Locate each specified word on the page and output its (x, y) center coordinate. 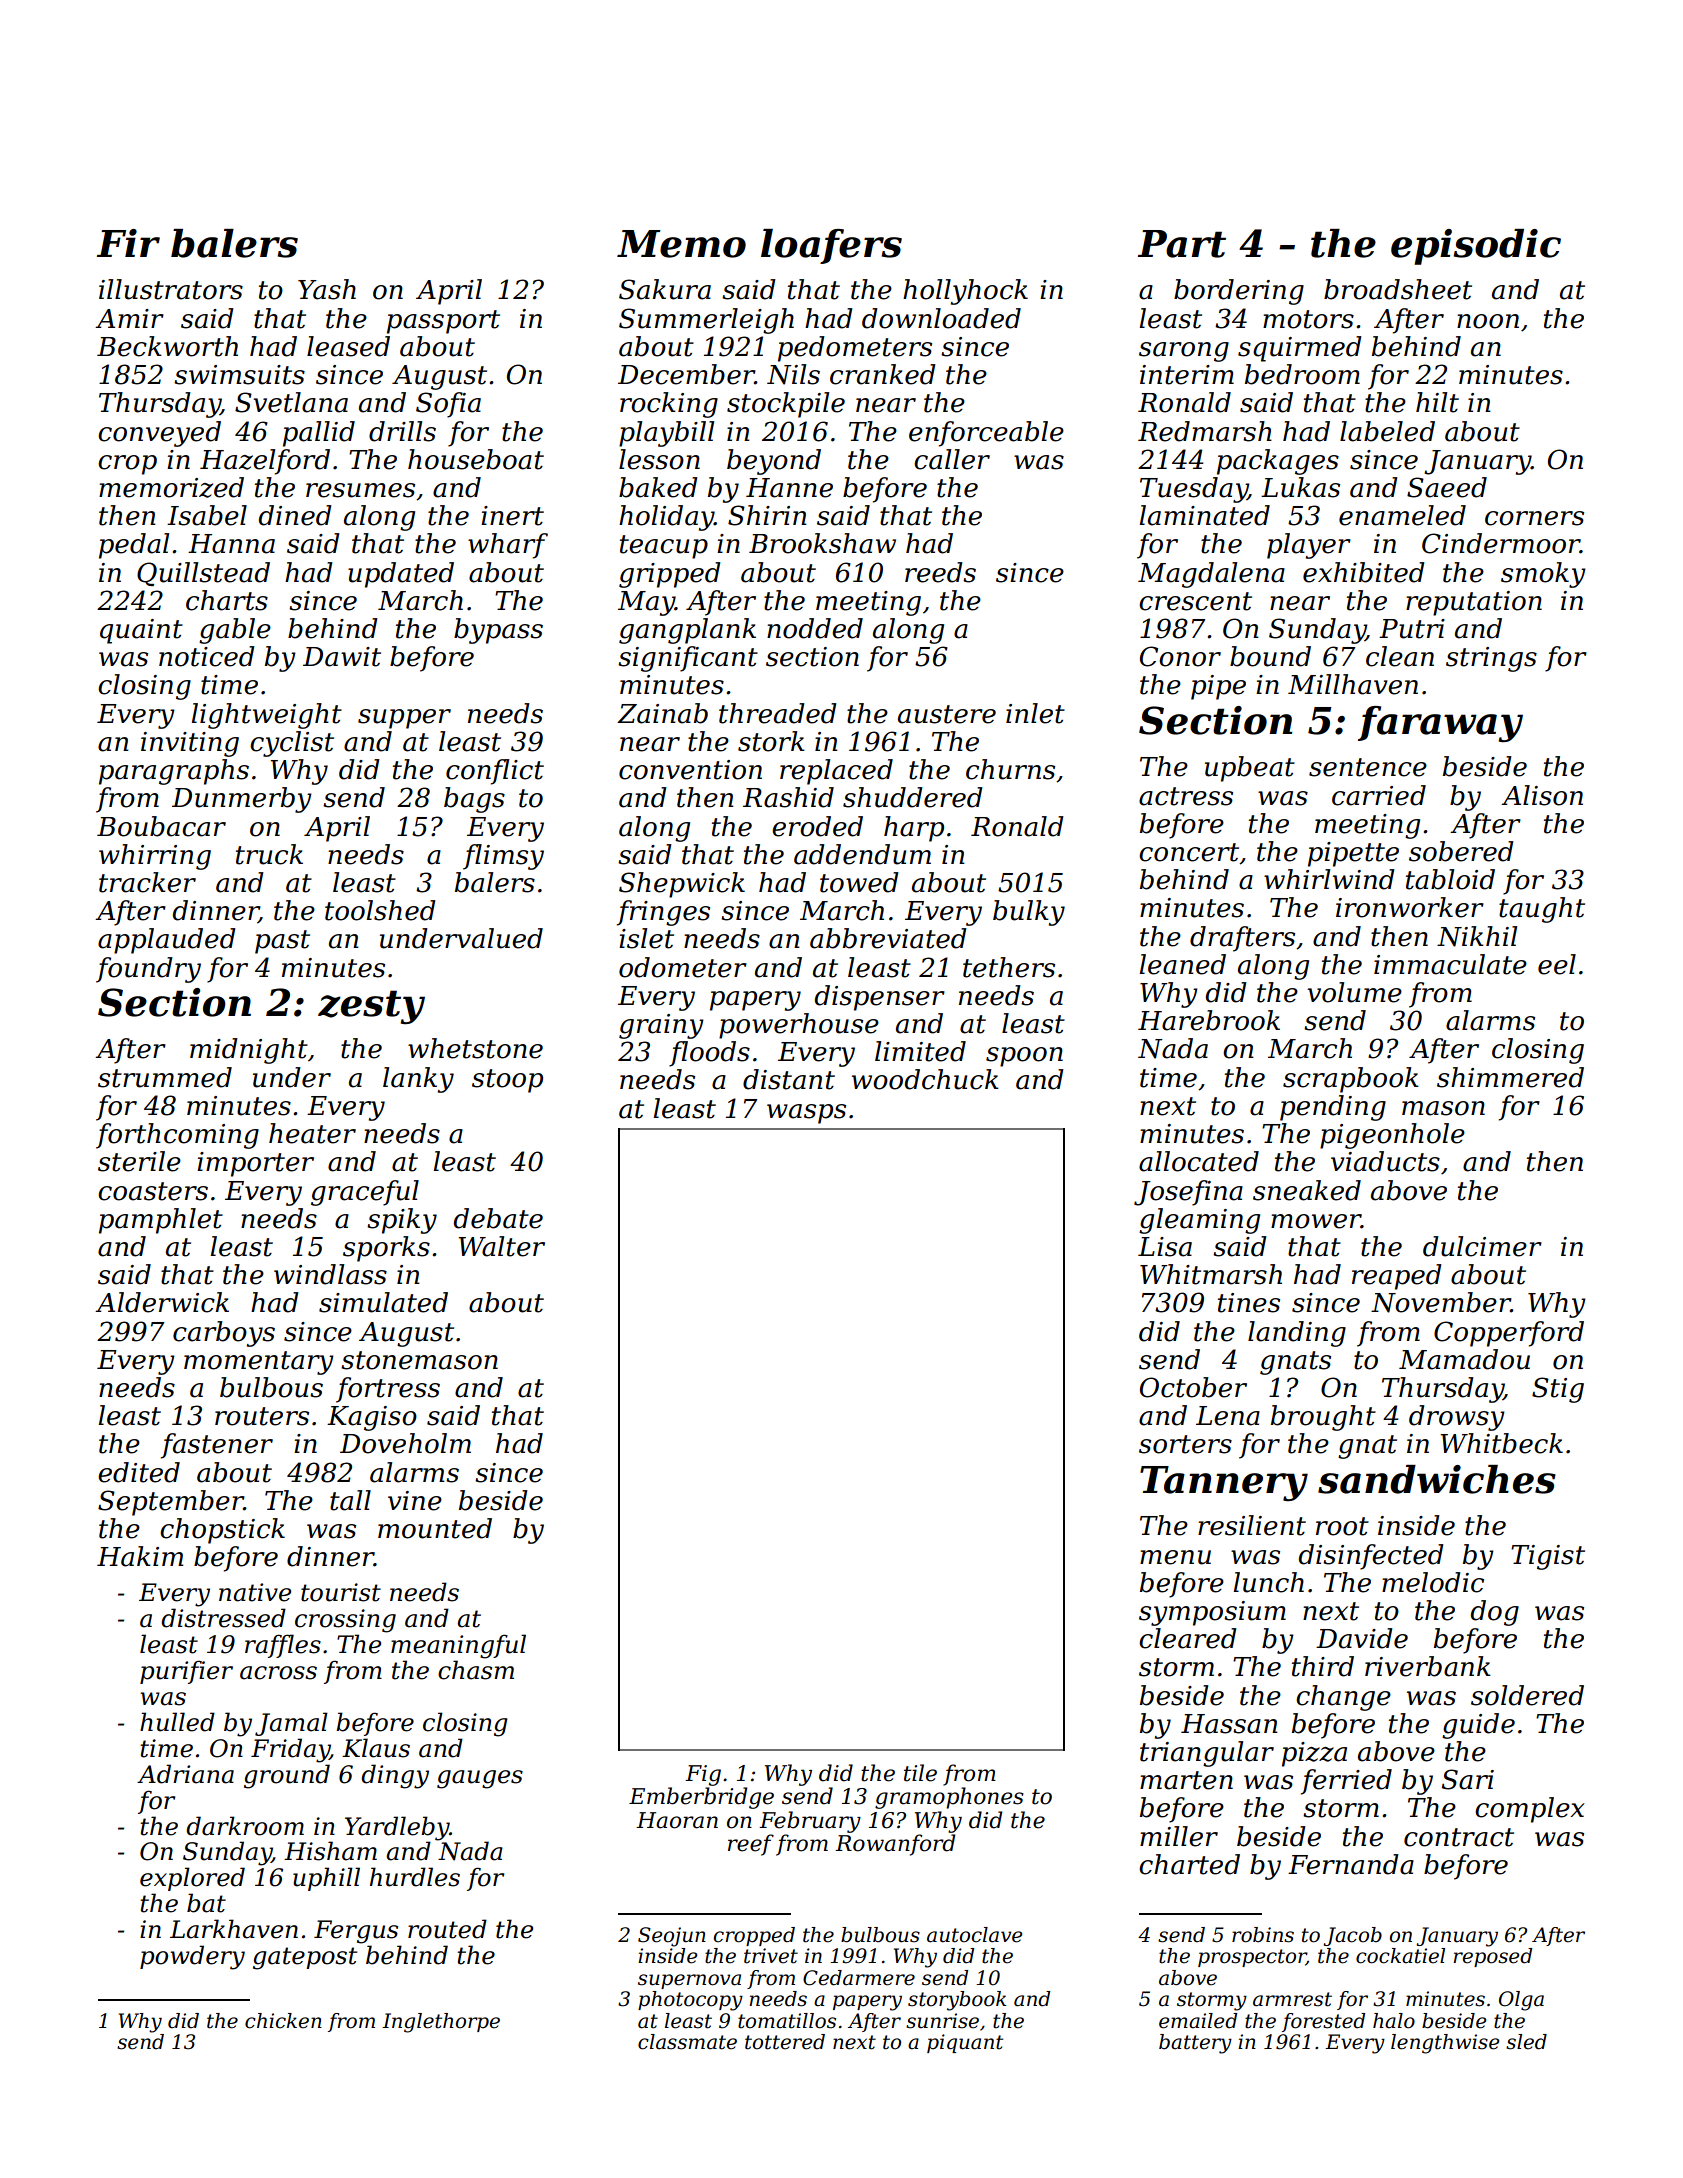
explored (192, 1879)
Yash (327, 289)
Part (1182, 244)
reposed (1492, 1957)
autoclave (974, 1935)
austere (947, 714)
